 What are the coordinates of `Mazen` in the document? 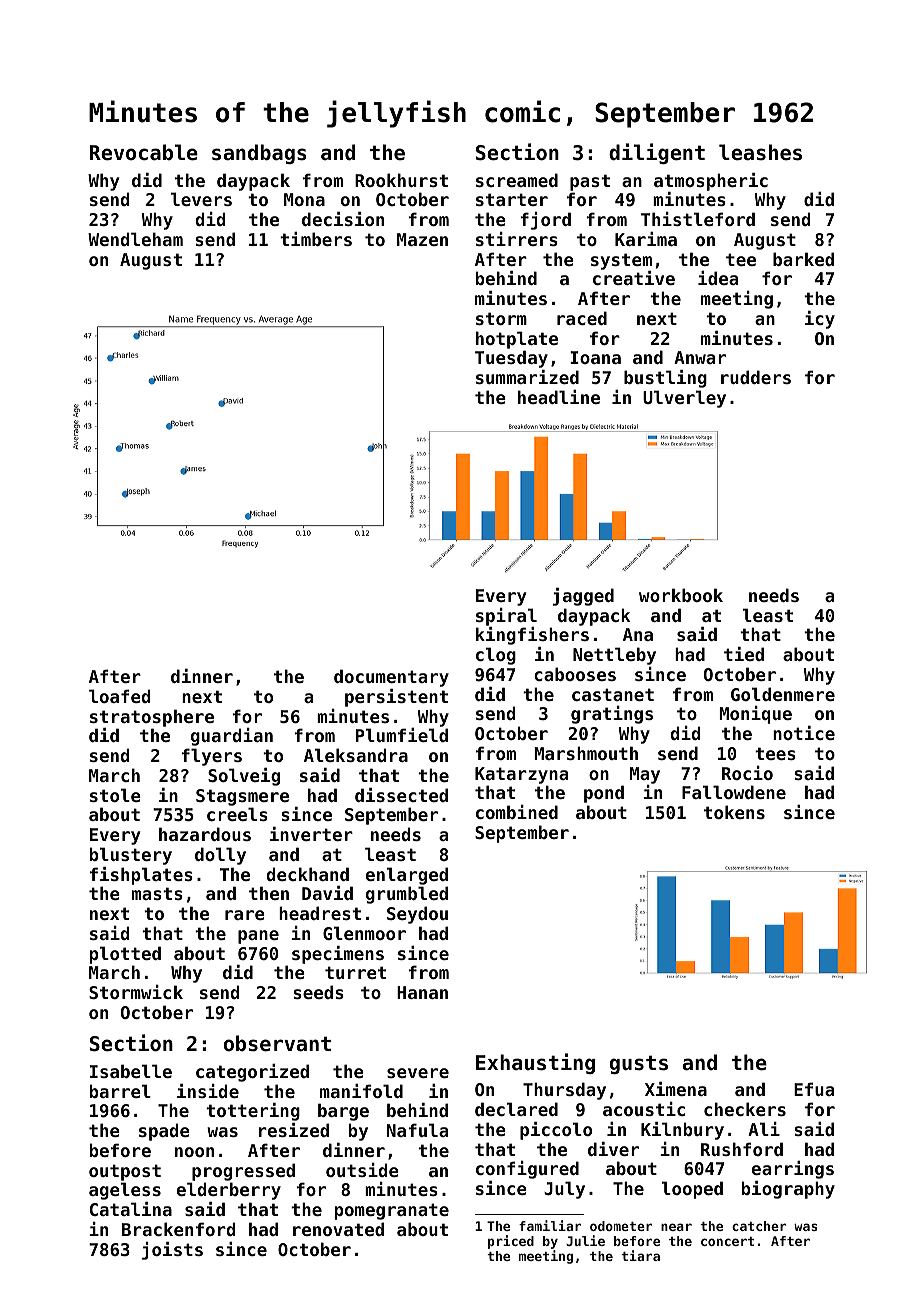 It's located at (422, 239).
